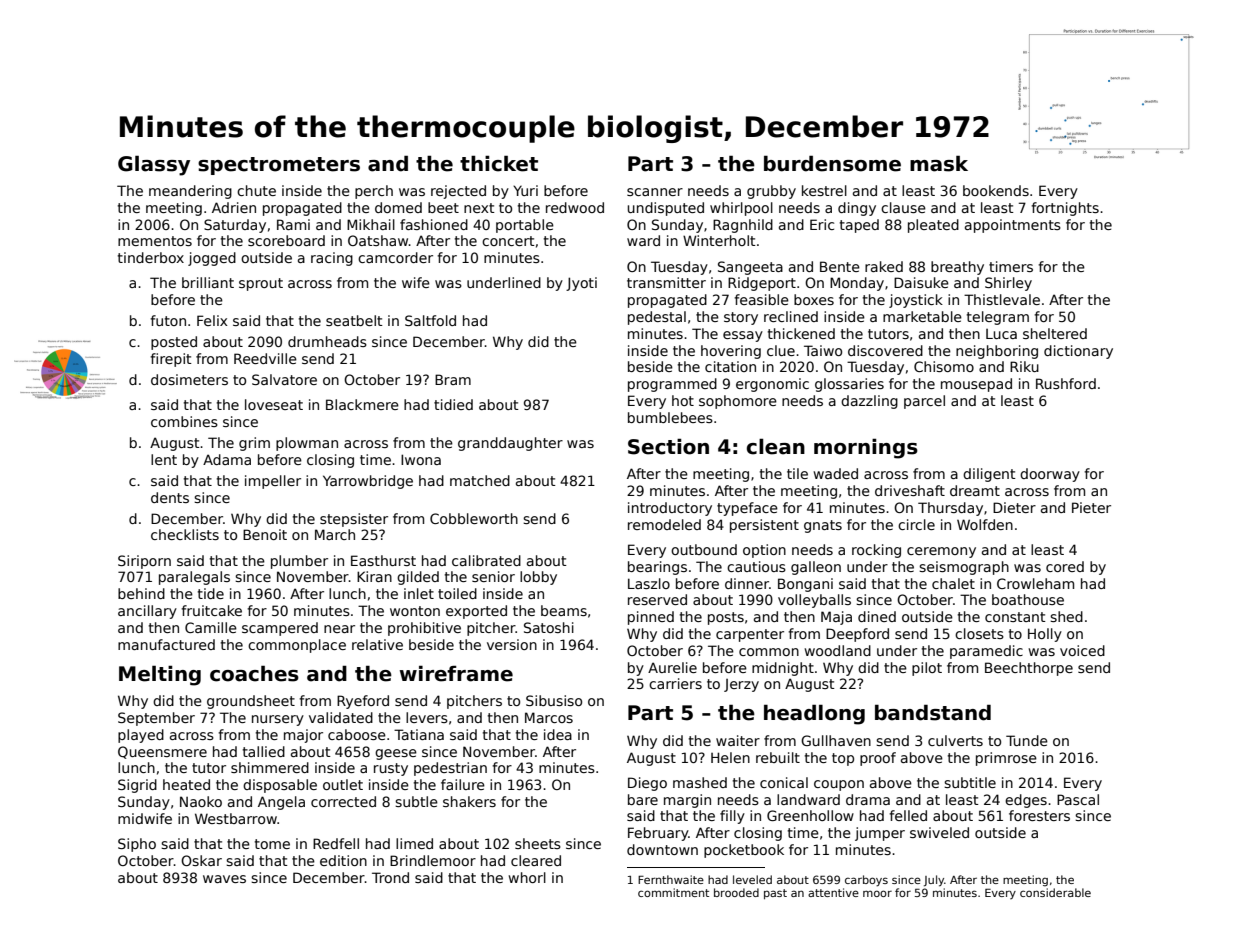  I want to click on grim, so click(254, 444).
